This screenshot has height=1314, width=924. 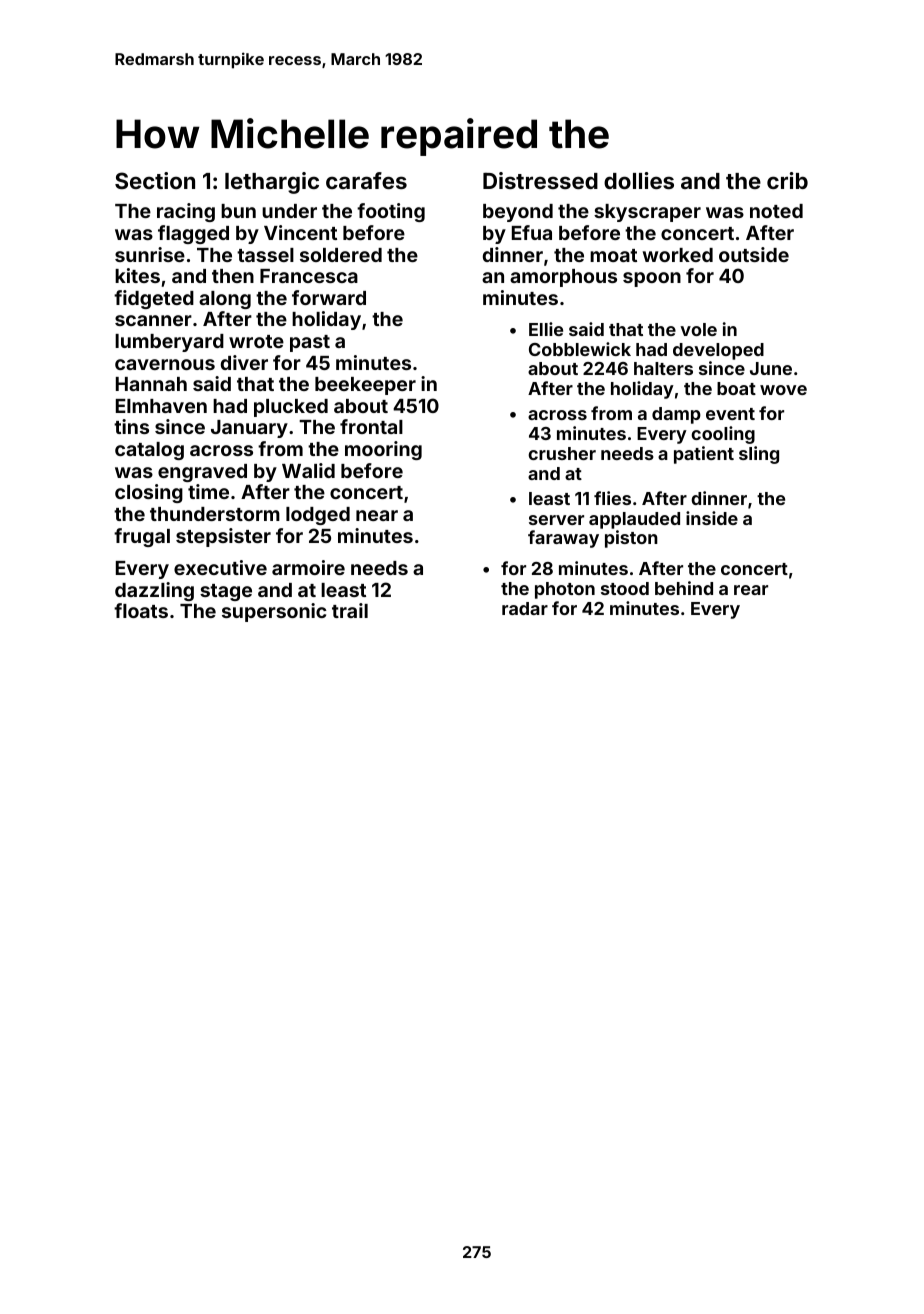 What do you see at coordinates (350, 610) in the screenshot?
I see `trail` at bounding box center [350, 610].
